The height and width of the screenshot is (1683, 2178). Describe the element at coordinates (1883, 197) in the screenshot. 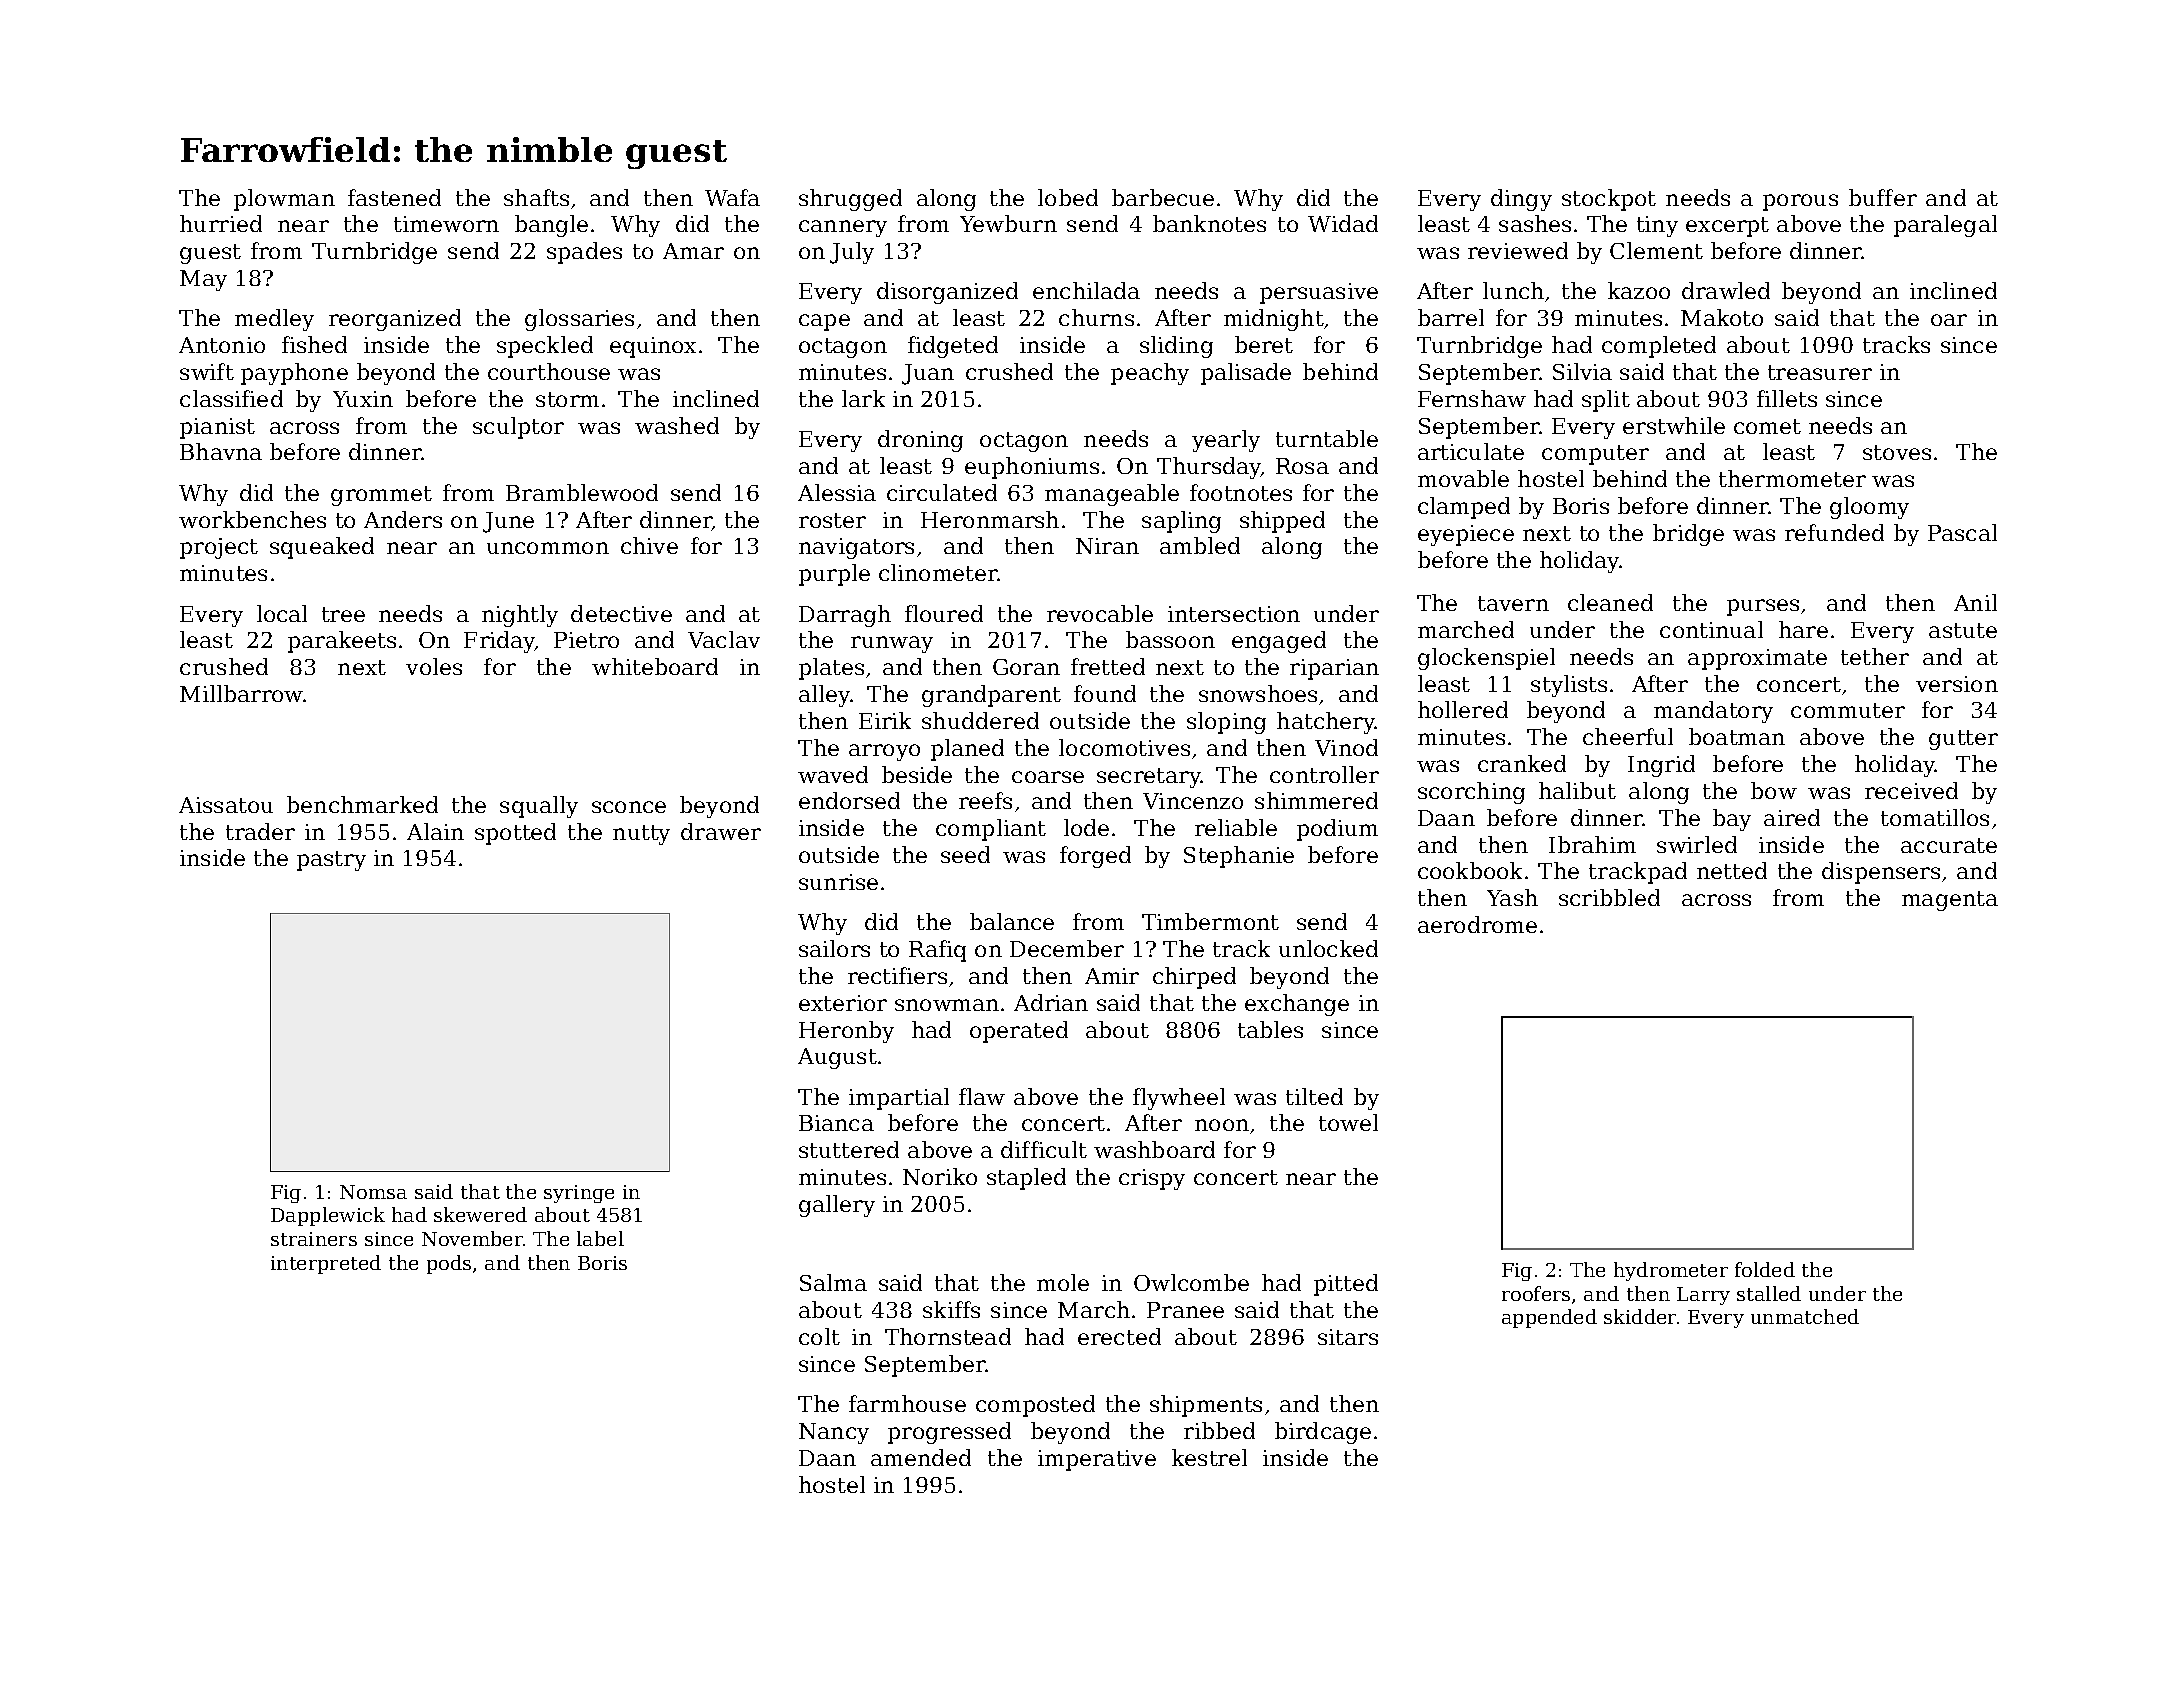

I see `buffer` at that location.
